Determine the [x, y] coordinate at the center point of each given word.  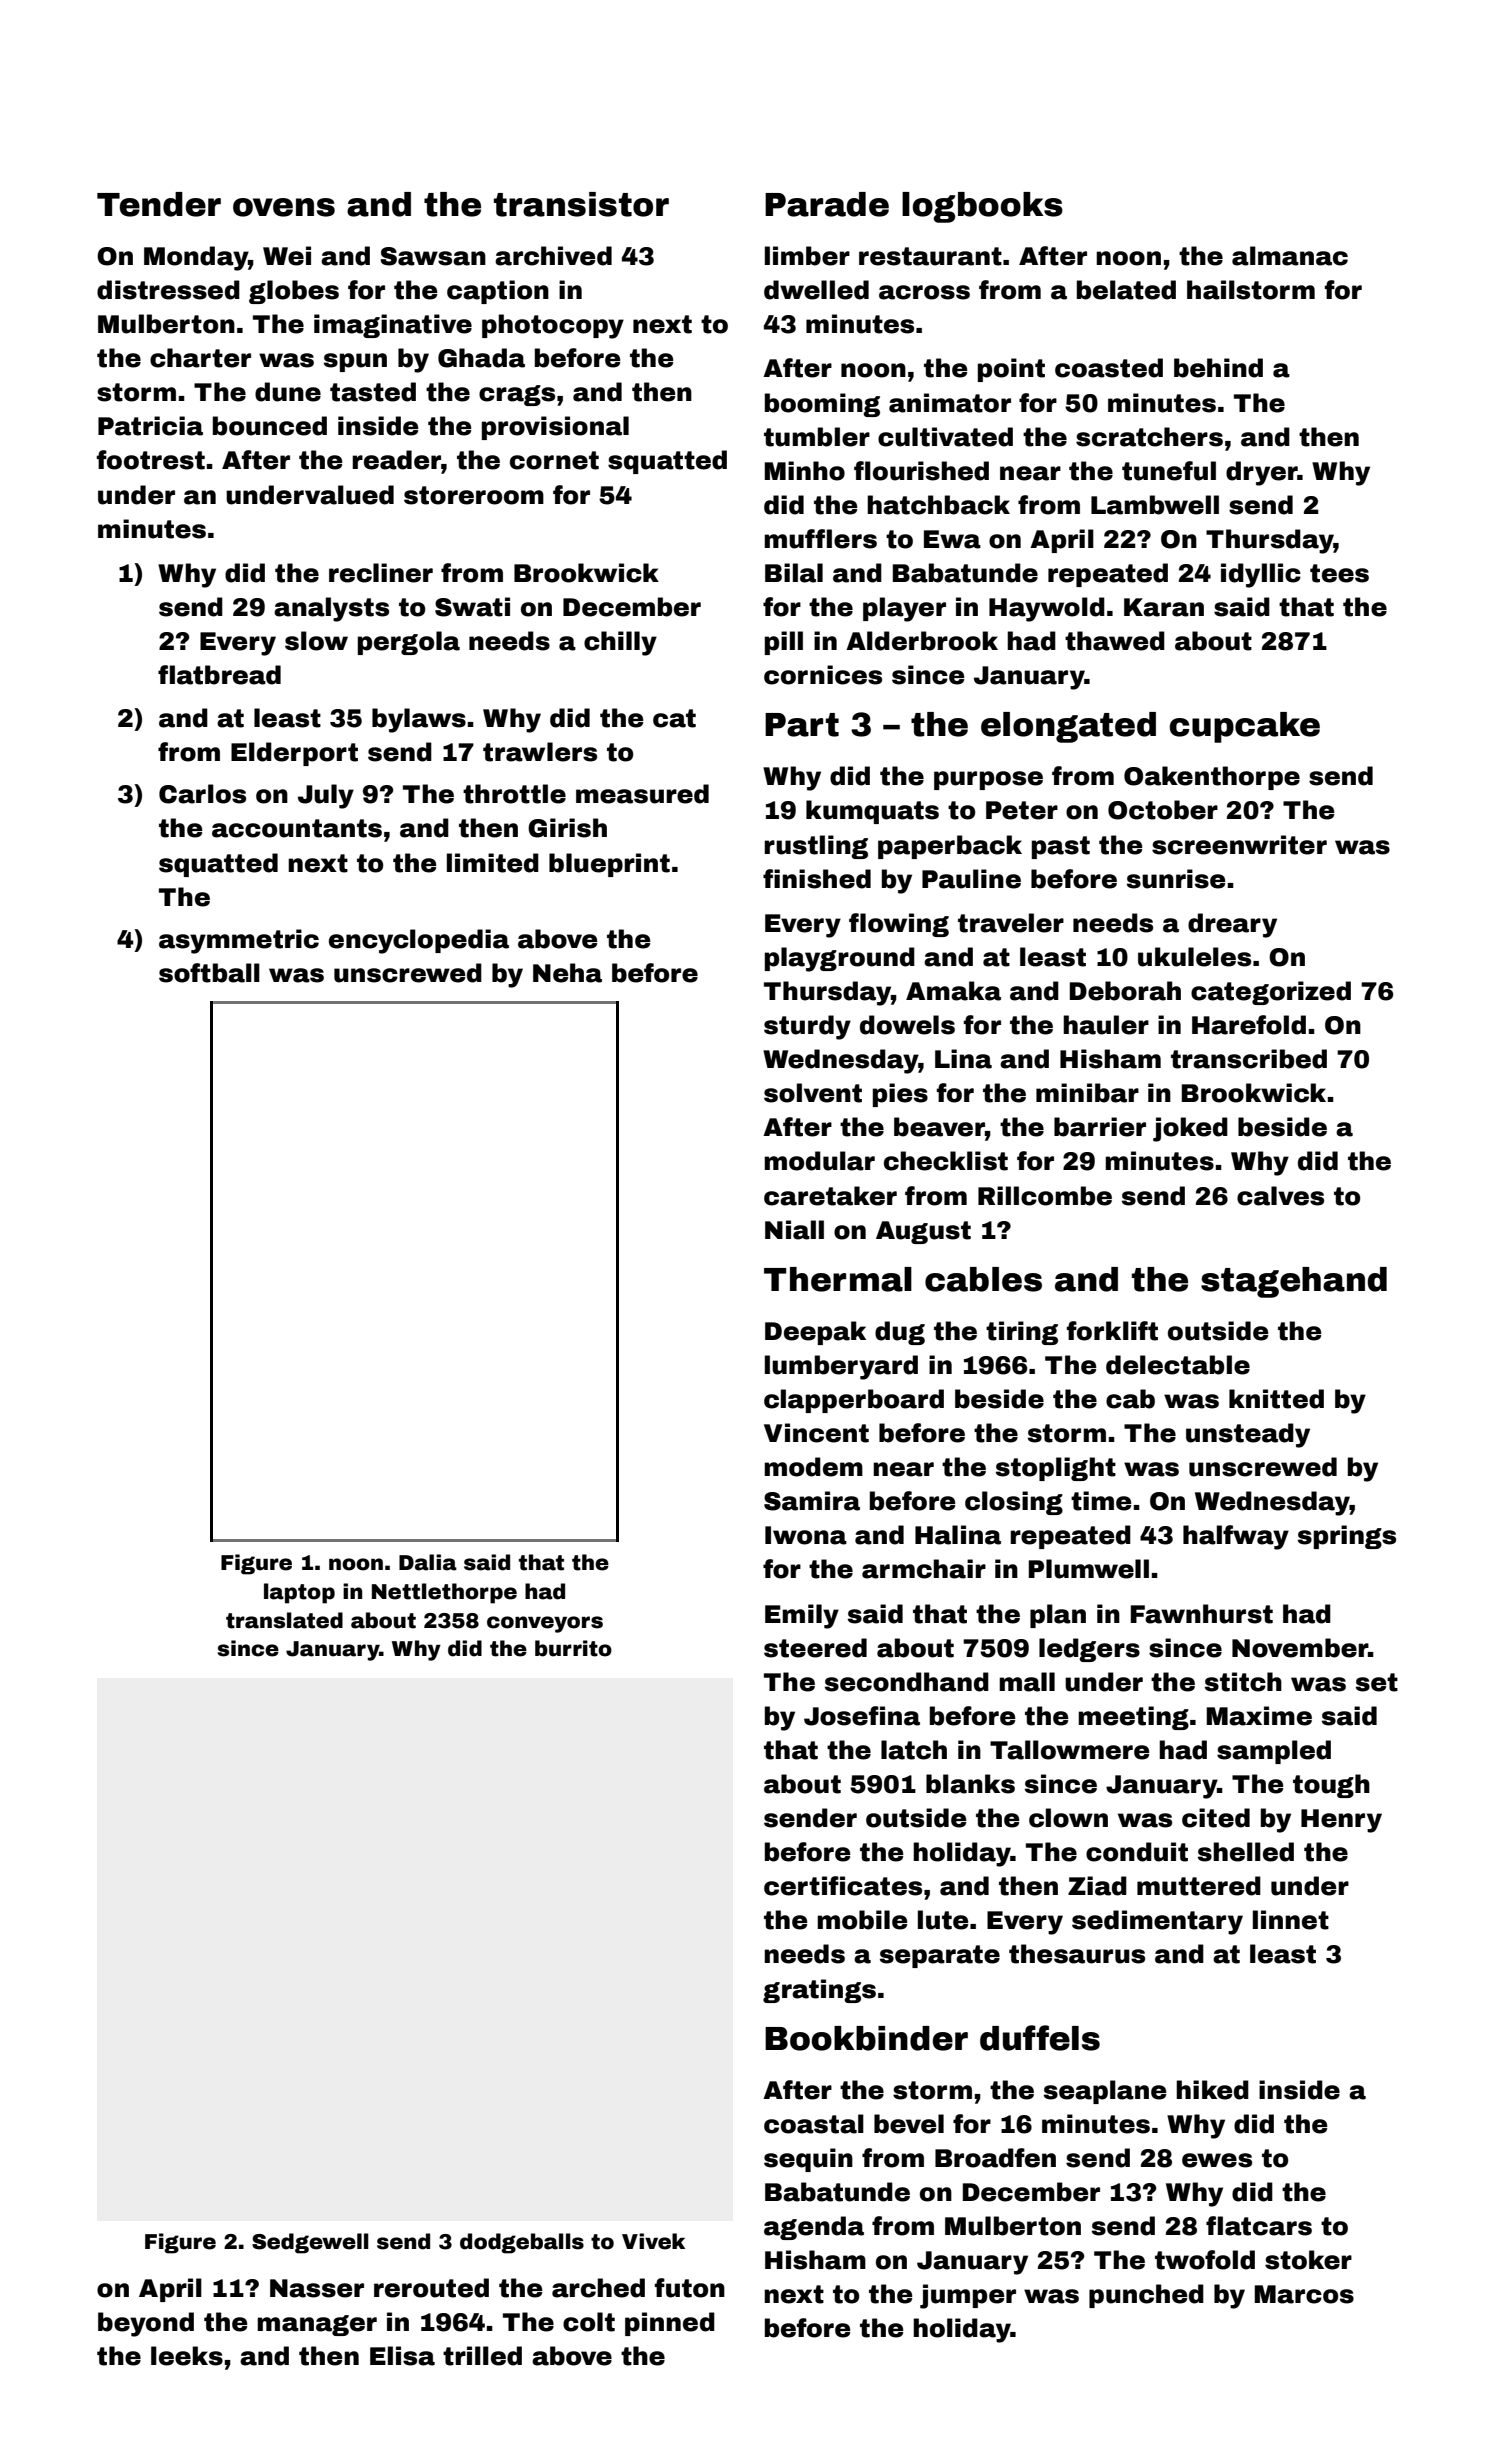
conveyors [545, 1624]
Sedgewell [310, 2243]
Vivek [653, 2241]
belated [1126, 290]
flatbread [219, 675]
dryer [1262, 473]
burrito [573, 1648]
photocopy [553, 326]
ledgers [1089, 1650]
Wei [287, 256]
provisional [555, 428]
